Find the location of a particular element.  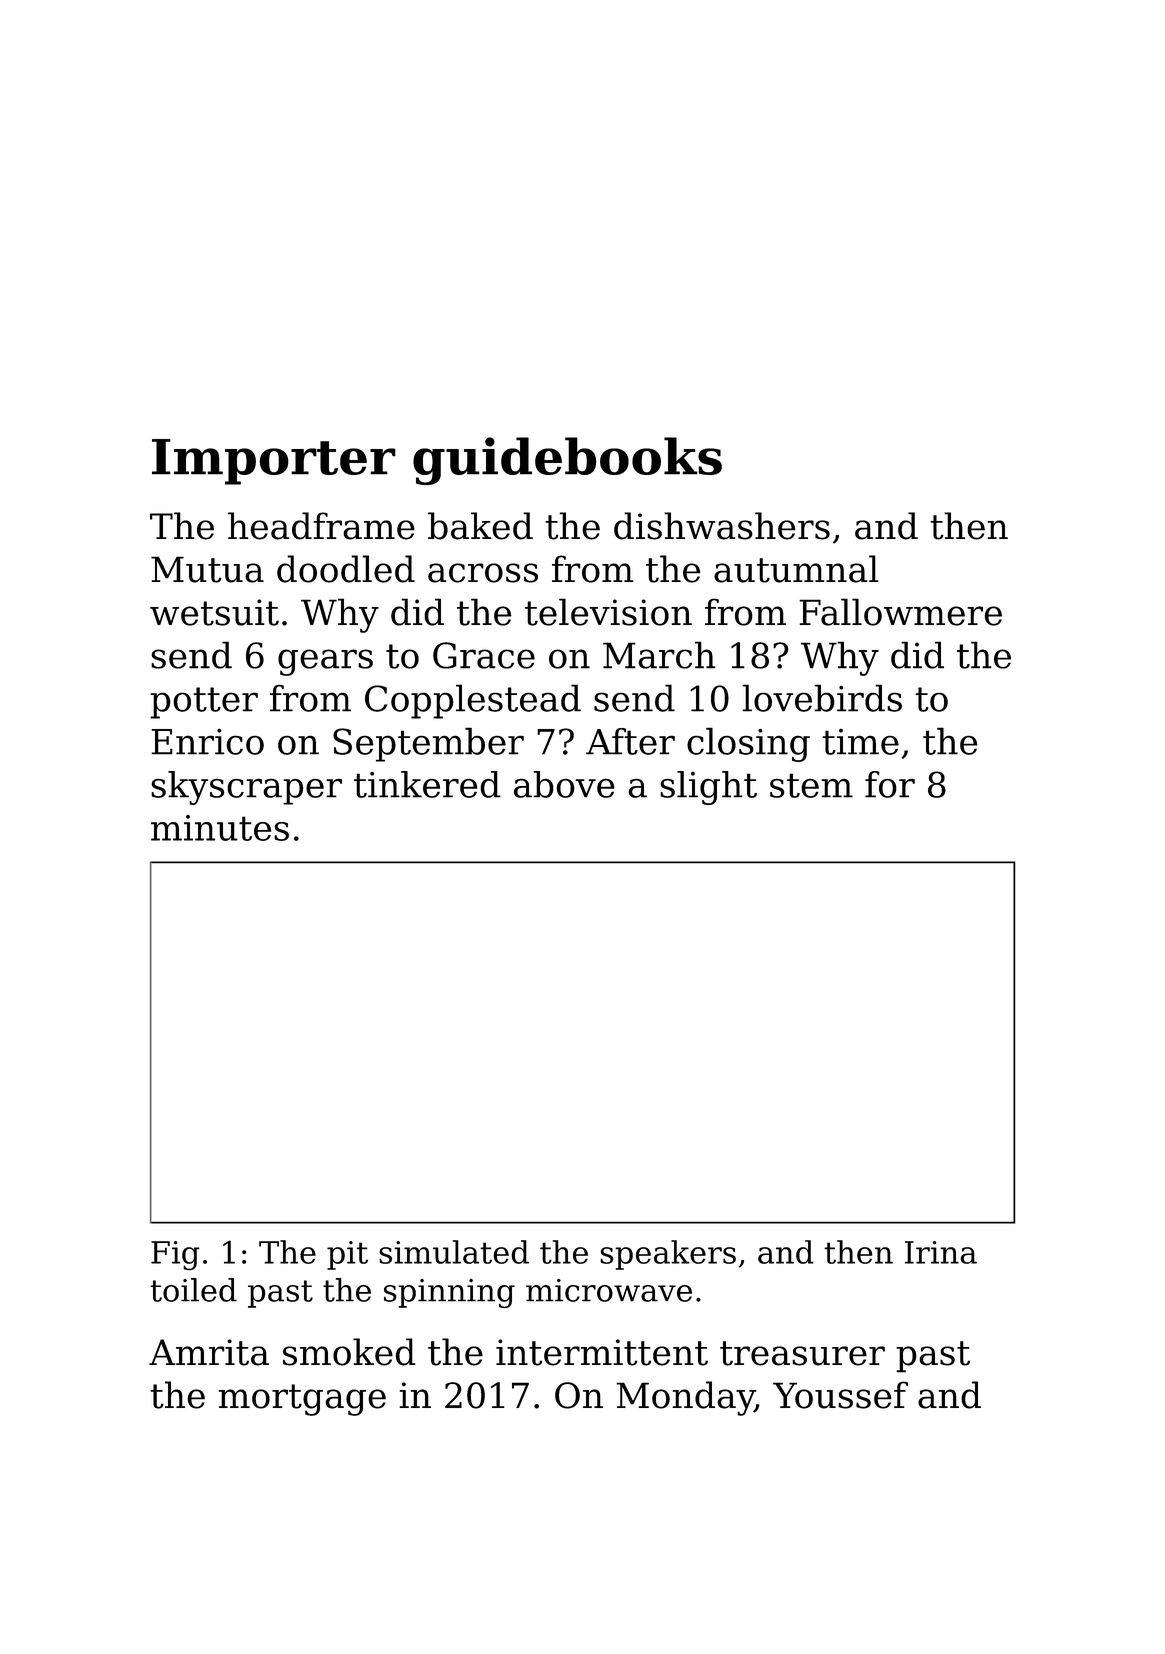

minutes is located at coordinates (220, 828).
